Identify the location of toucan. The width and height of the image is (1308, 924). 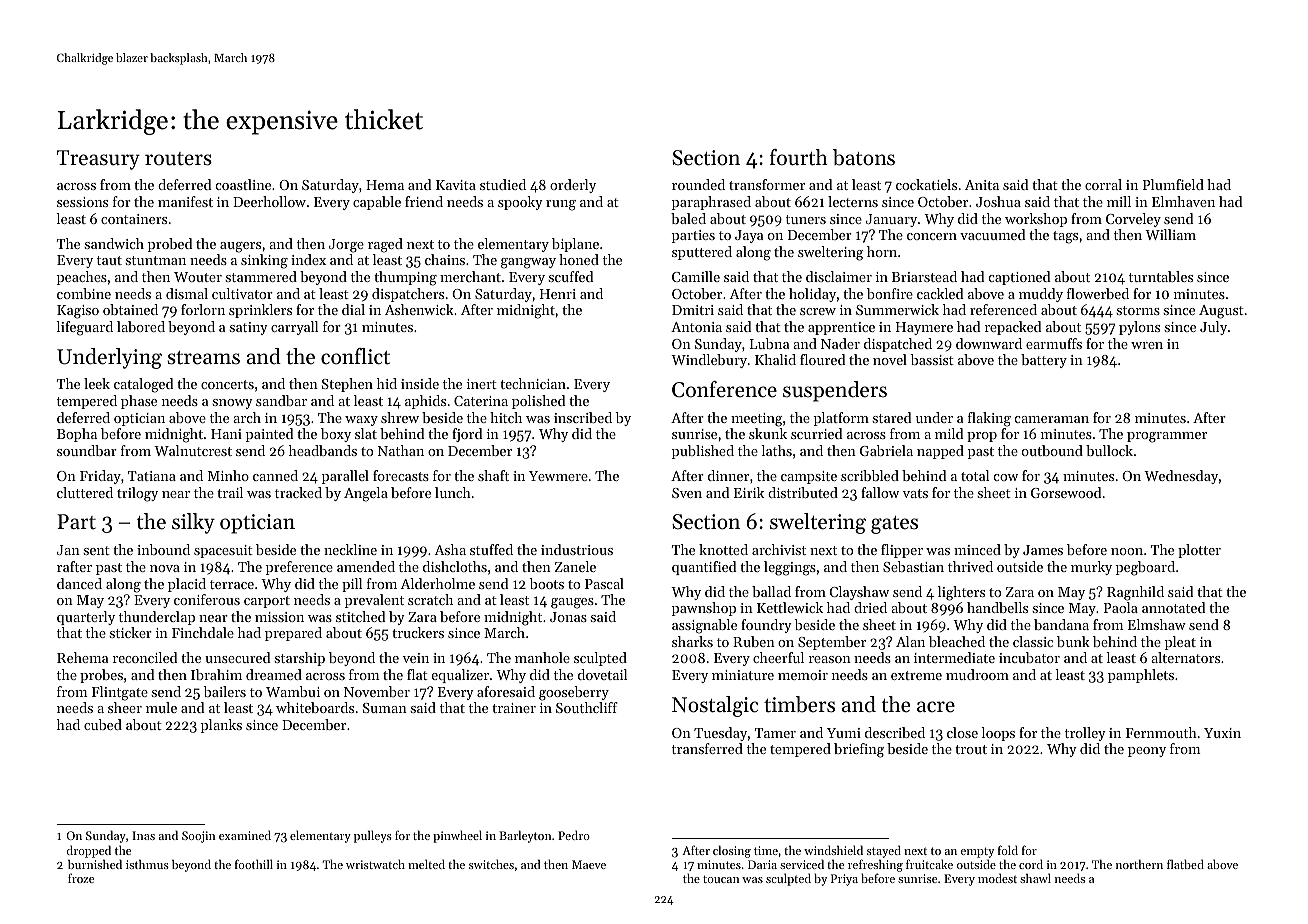
(721, 879).
